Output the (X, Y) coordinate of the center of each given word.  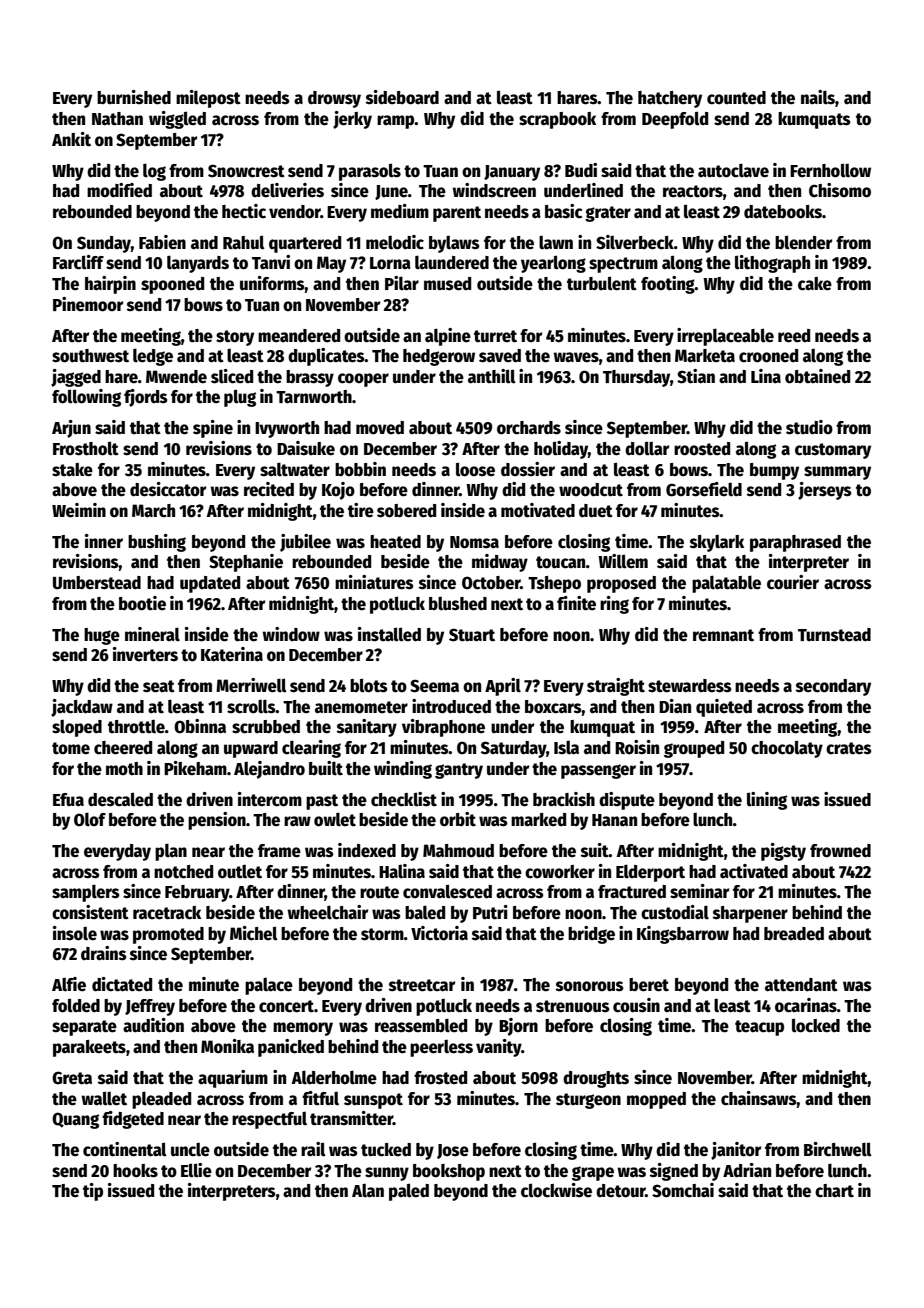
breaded (794, 934)
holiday (561, 450)
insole (75, 933)
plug (240, 398)
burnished (134, 97)
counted (736, 98)
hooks (135, 1171)
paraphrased (795, 543)
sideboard (402, 97)
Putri (490, 912)
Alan (368, 1191)
